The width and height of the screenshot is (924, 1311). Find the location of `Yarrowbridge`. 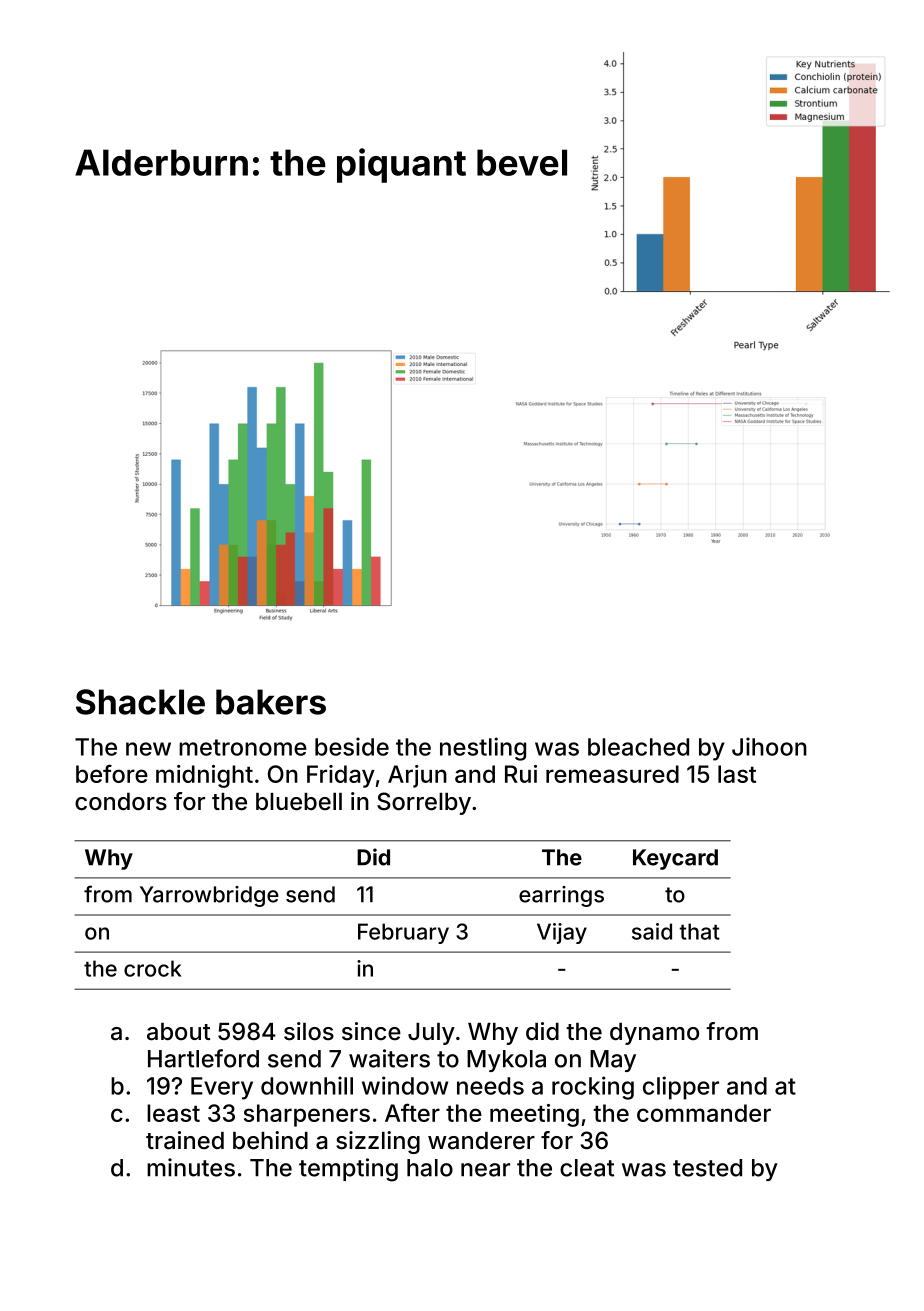

Yarrowbridge is located at coordinates (209, 896).
